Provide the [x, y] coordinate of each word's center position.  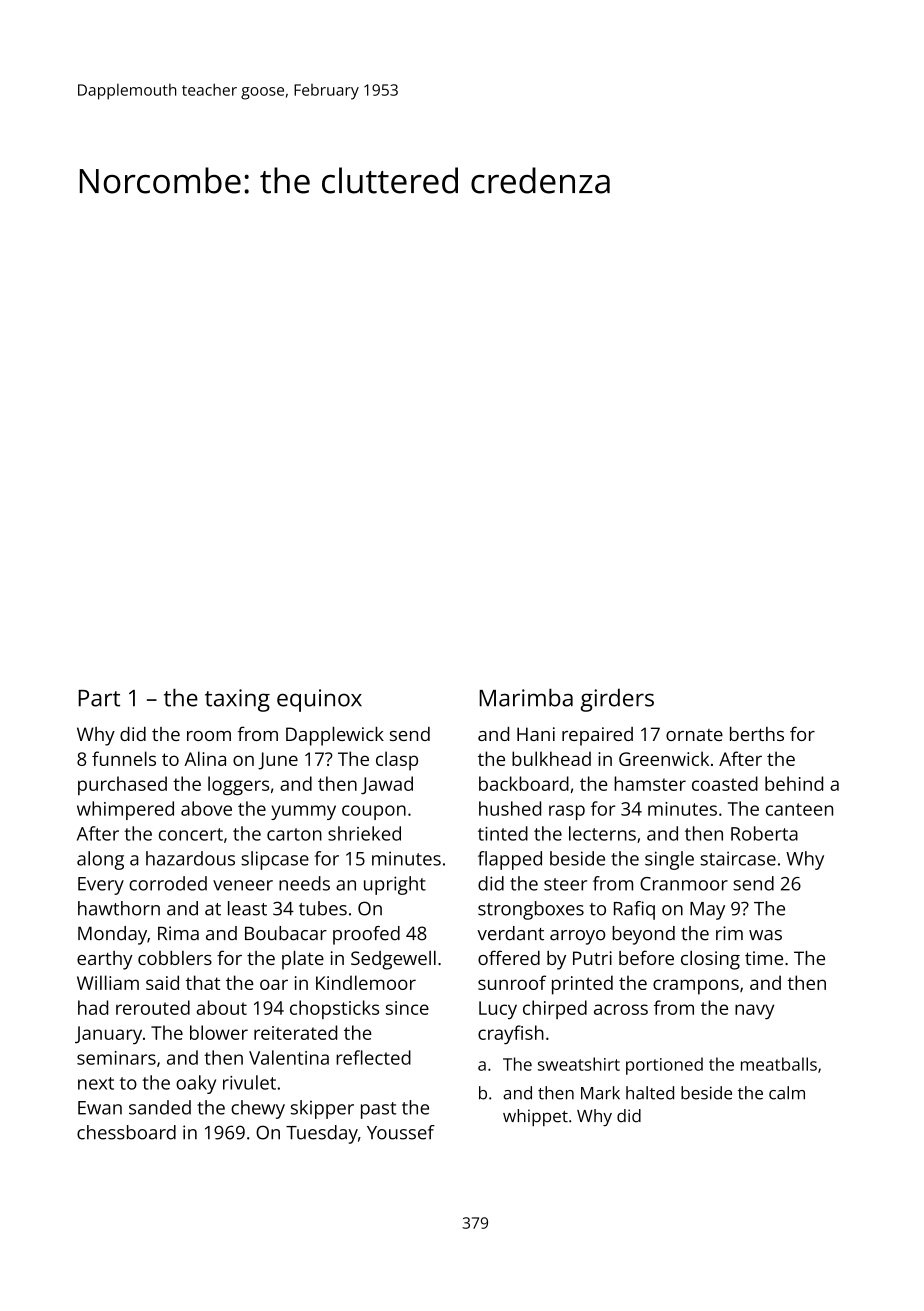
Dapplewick [335, 736]
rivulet [249, 1082]
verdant [510, 933]
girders [617, 700]
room [209, 736]
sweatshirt [579, 1064]
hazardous [190, 858]
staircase [738, 858]
